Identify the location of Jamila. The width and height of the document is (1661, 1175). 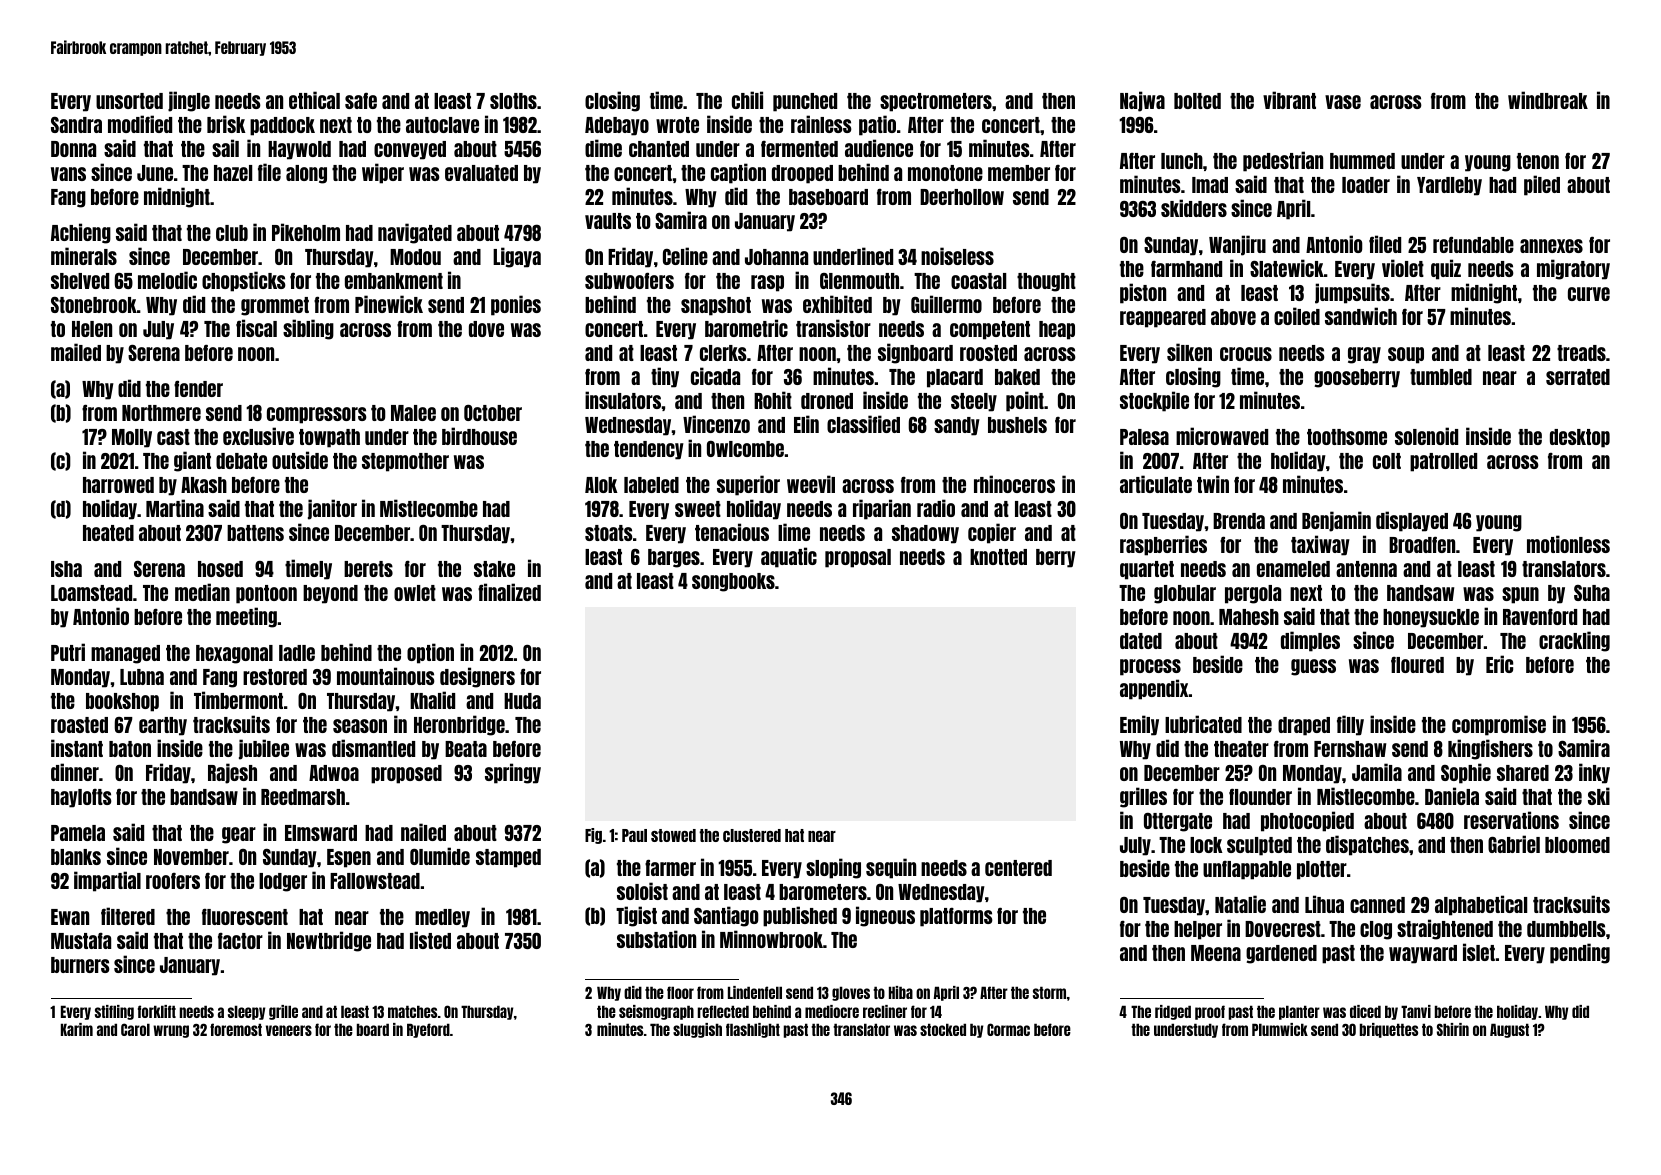
(1377, 772).
